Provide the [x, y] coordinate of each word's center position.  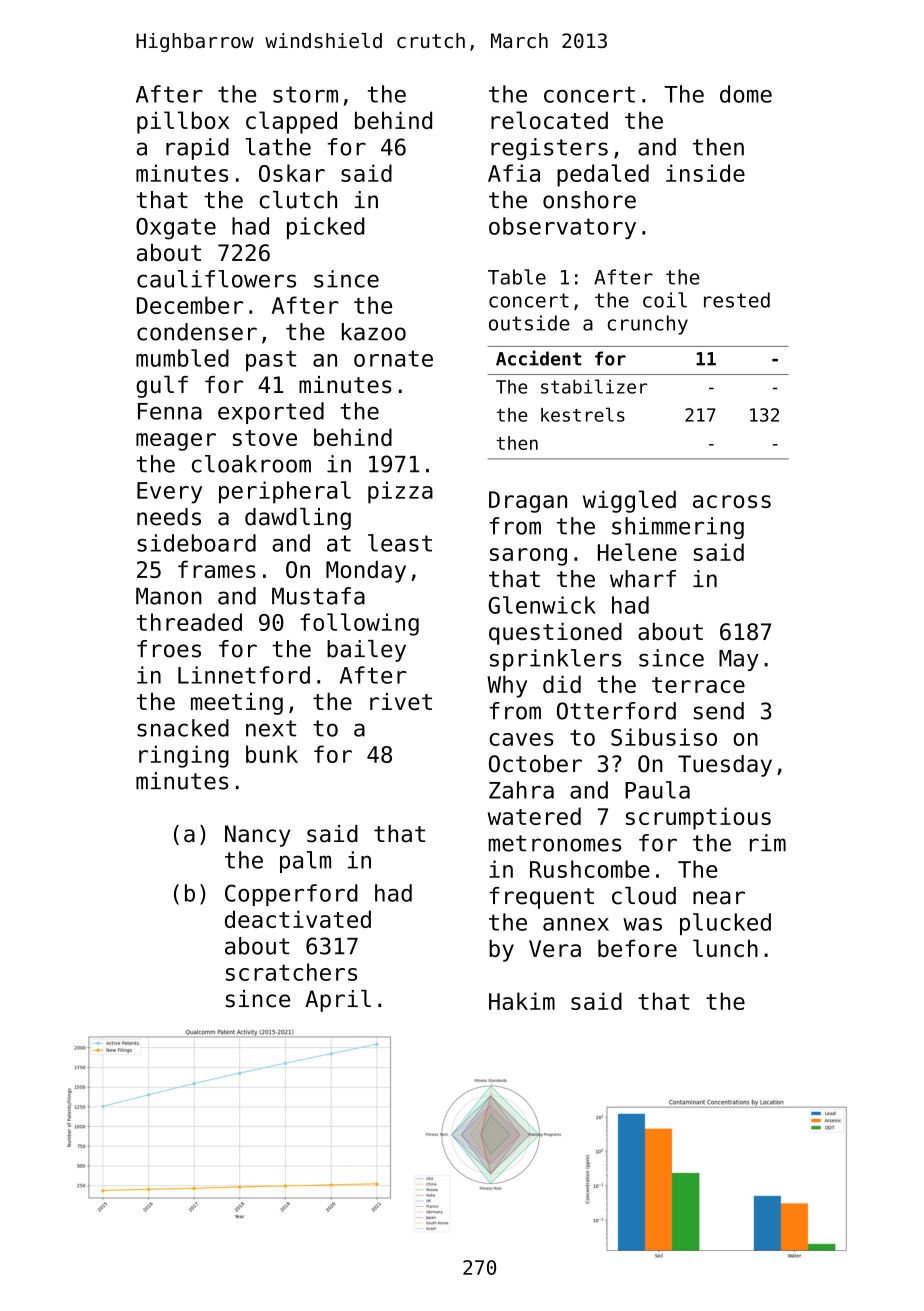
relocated [549, 120]
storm [305, 94]
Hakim [522, 1001]
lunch [725, 948]
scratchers [291, 972]
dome [746, 94]
